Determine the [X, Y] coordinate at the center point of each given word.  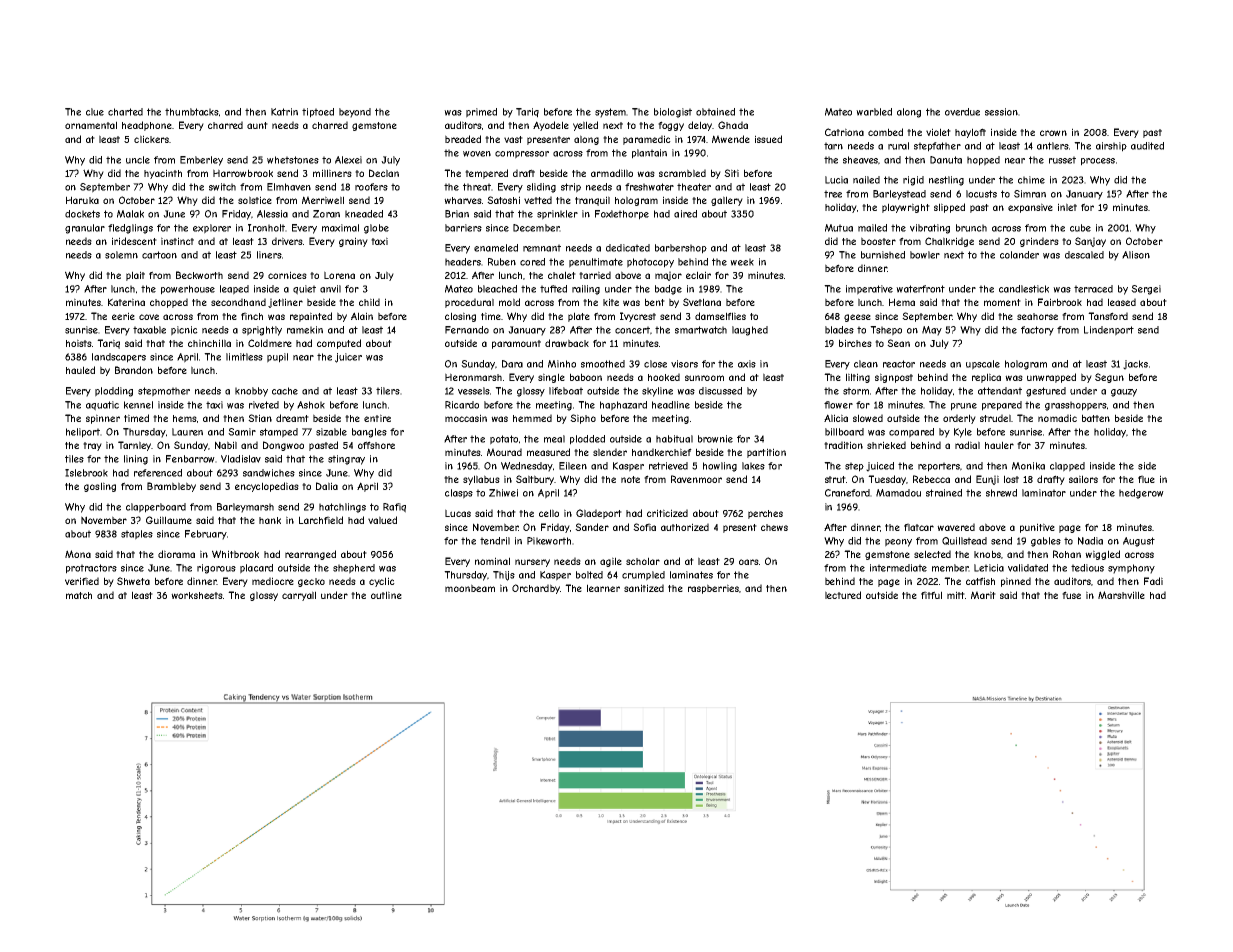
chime [1031, 180]
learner [603, 588]
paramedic [647, 140]
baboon [586, 377]
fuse [1071, 595]
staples [137, 535]
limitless [244, 357]
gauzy [1124, 393]
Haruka [82, 200]
